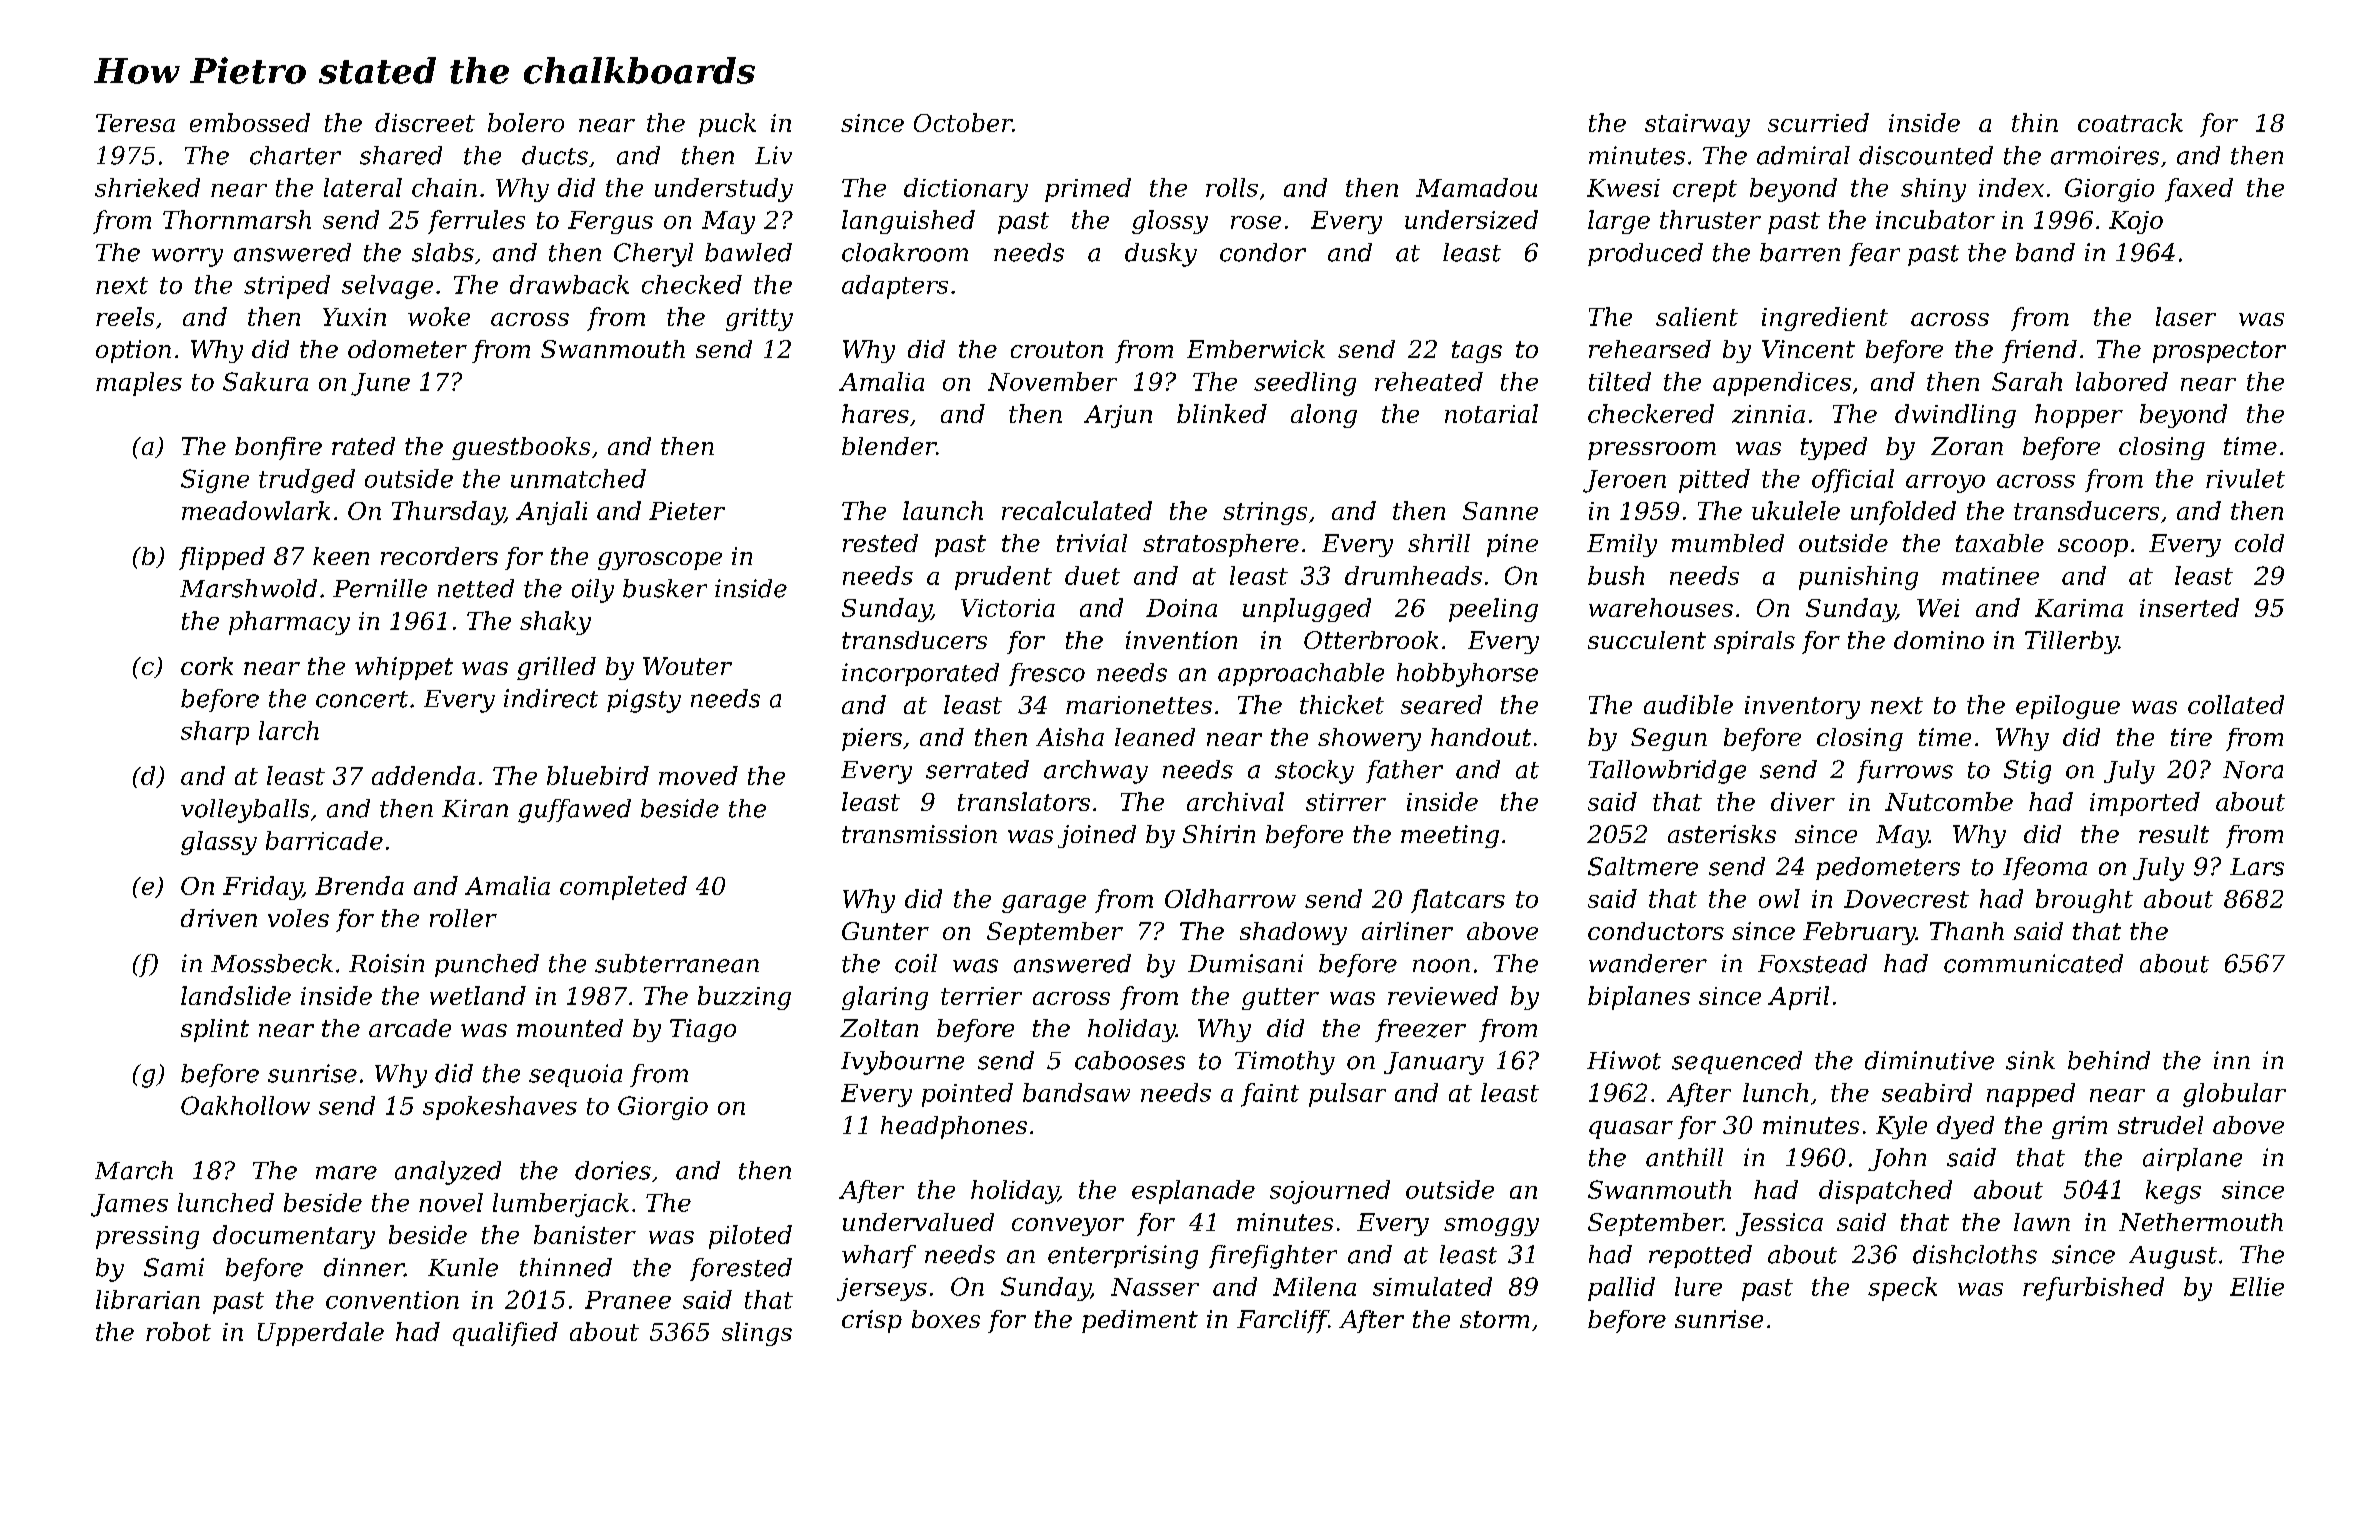  I want to click on Pranee, so click(628, 1300).
